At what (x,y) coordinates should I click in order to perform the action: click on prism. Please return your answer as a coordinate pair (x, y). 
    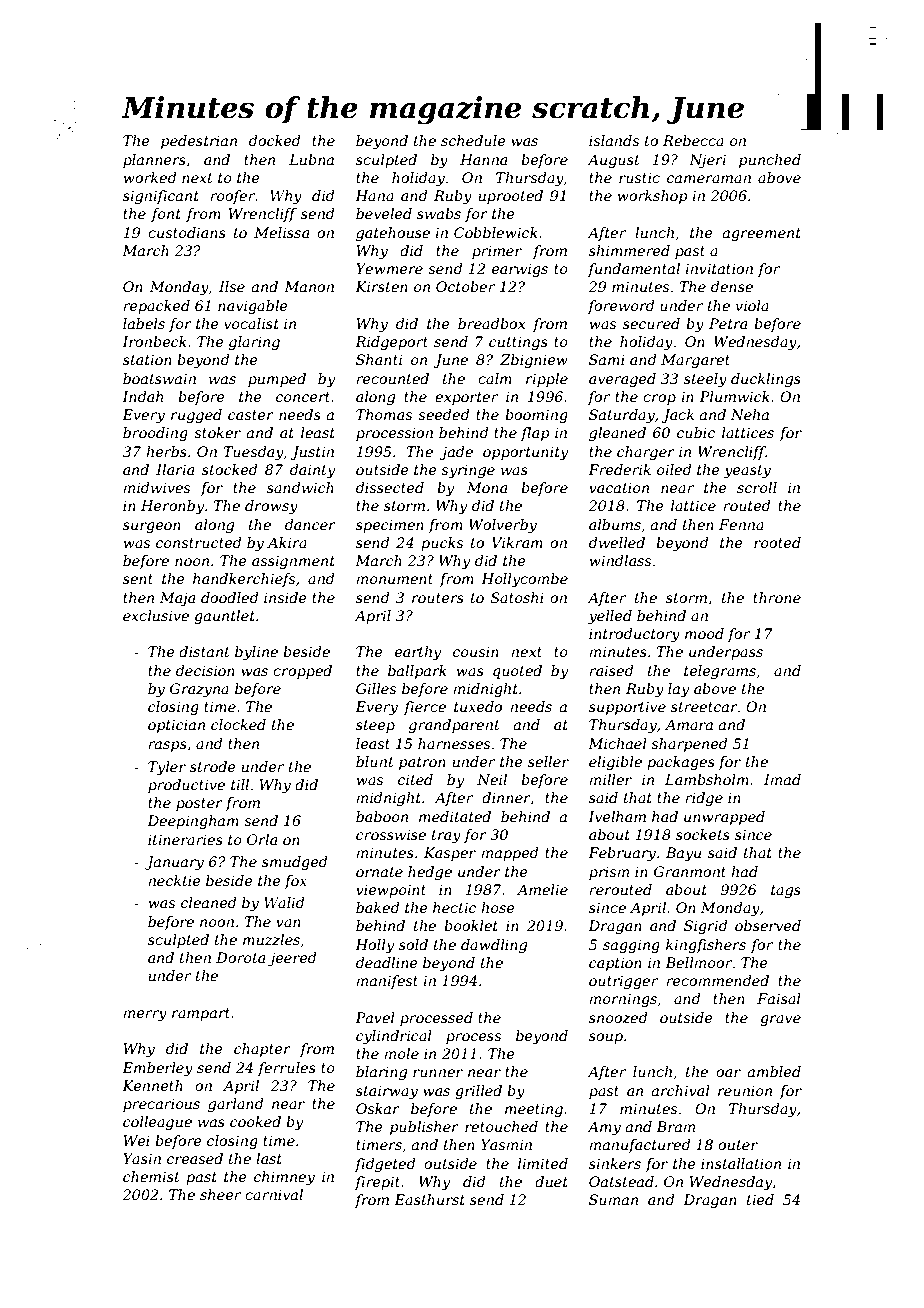
    Looking at the image, I should click on (609, 873).
